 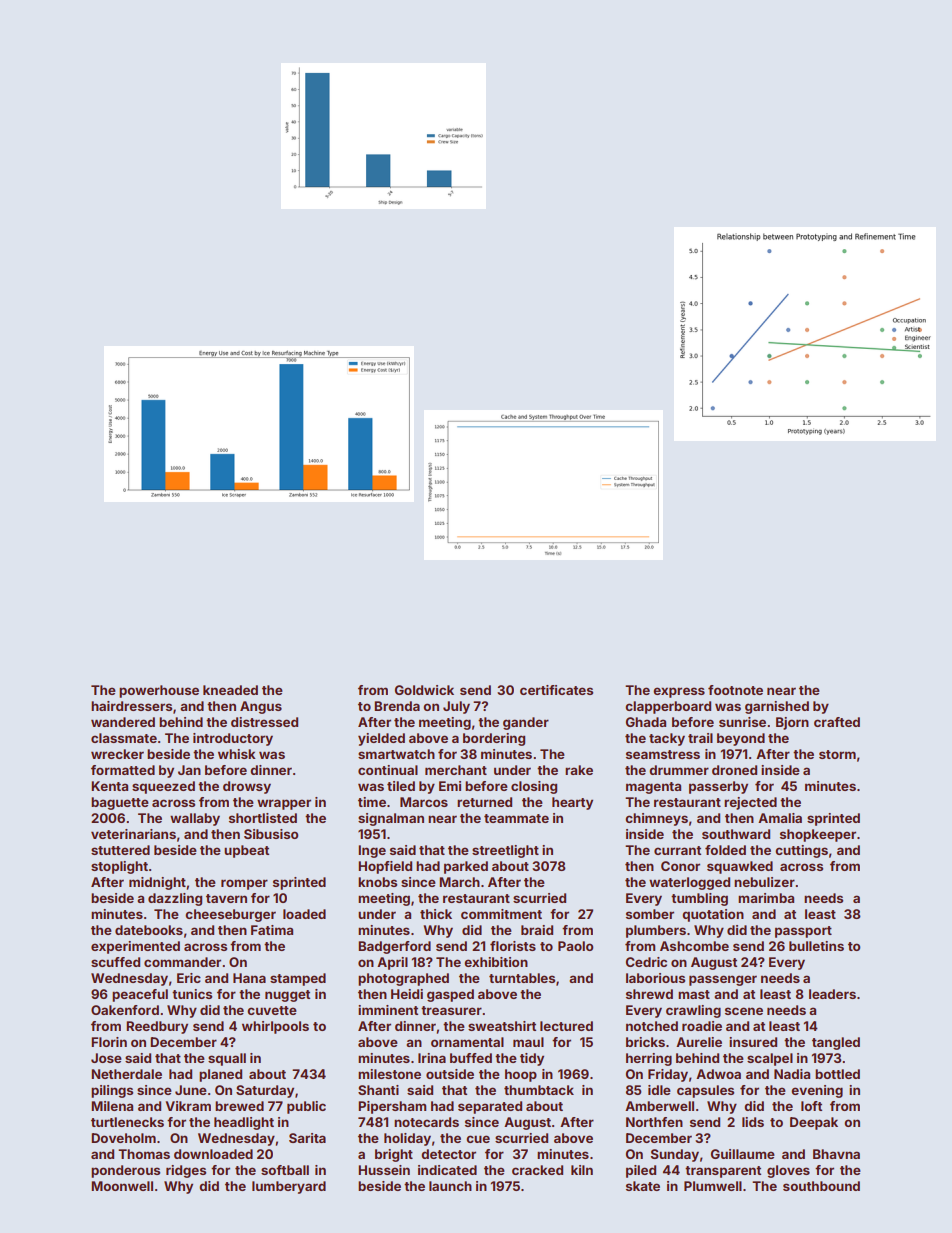 What do you see at coordinates (246, 851) in the document?
I see `upbeat` at bounding box center [246, 851].
